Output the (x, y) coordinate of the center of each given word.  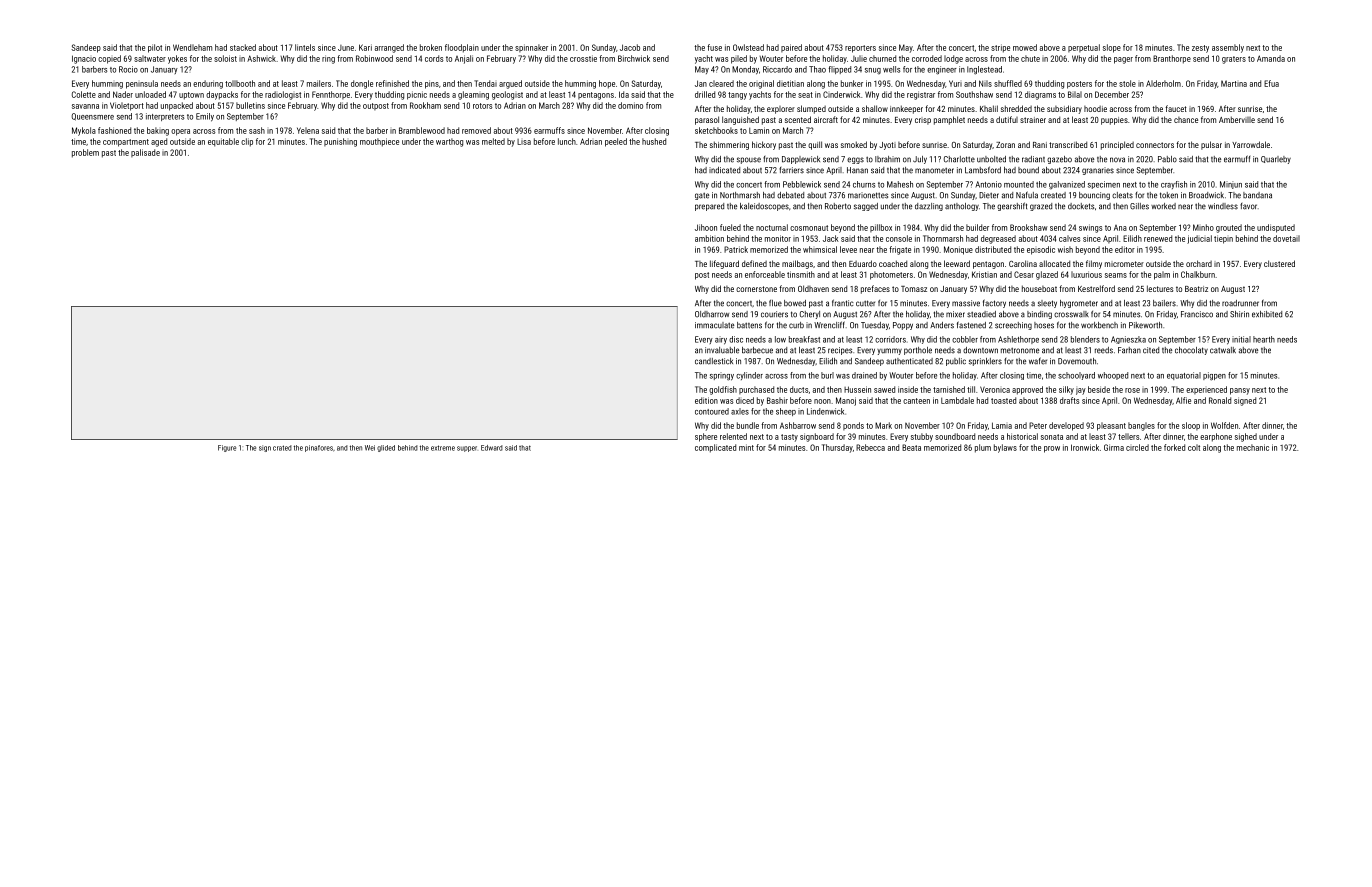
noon (822, 401)
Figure (227, 448)
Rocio (128, 69)
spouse (749, 160)
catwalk (1223, 350)
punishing (340, 142)
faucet (1176, 108)
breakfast (804, 339)
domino (630, 105)
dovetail (1286, 238)
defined (754, 263)
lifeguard (724, 264)
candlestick (714, 361)
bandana (1257, 195)
